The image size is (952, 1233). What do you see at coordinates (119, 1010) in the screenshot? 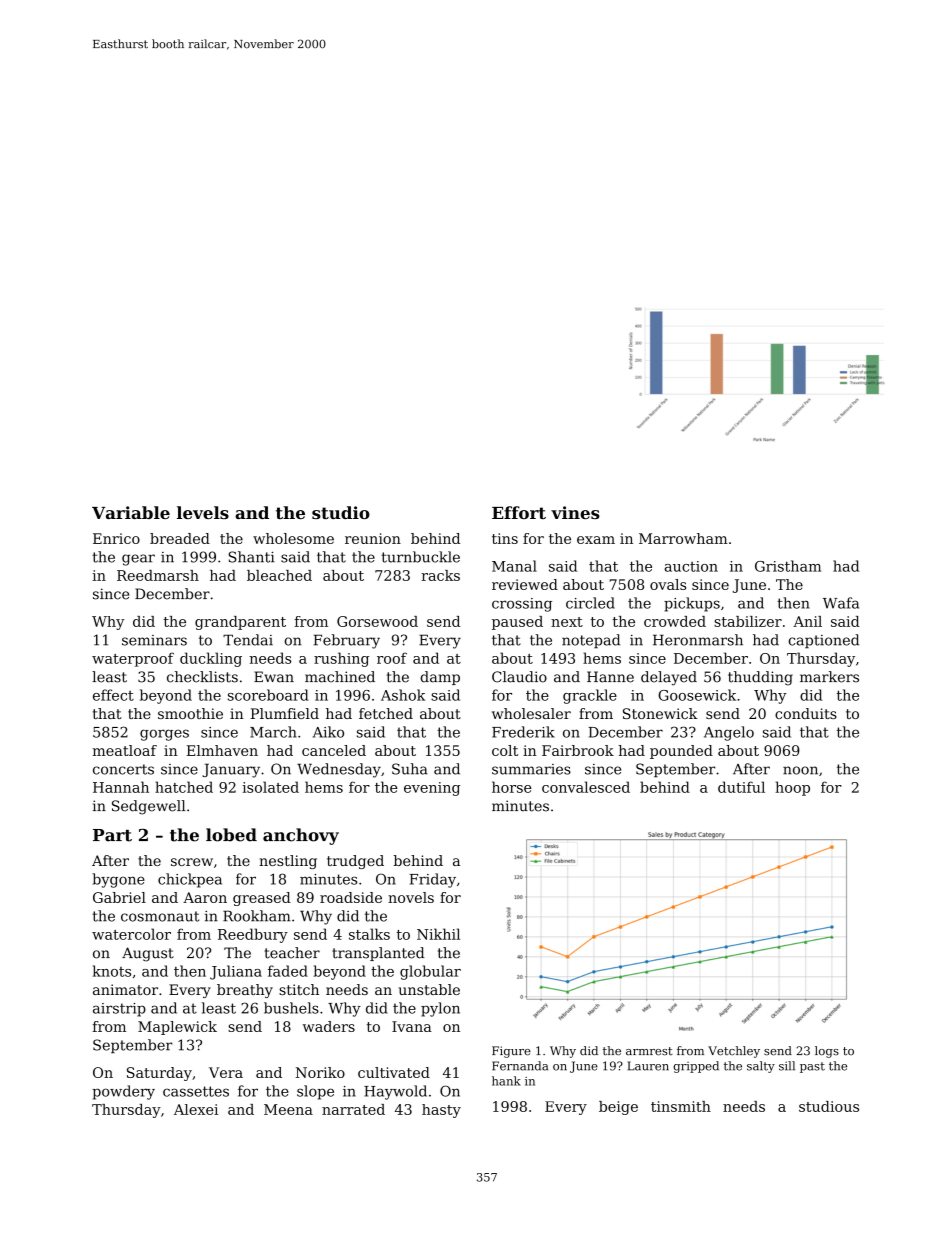
I see `airstrip` at bounding box center [119, 1010].
